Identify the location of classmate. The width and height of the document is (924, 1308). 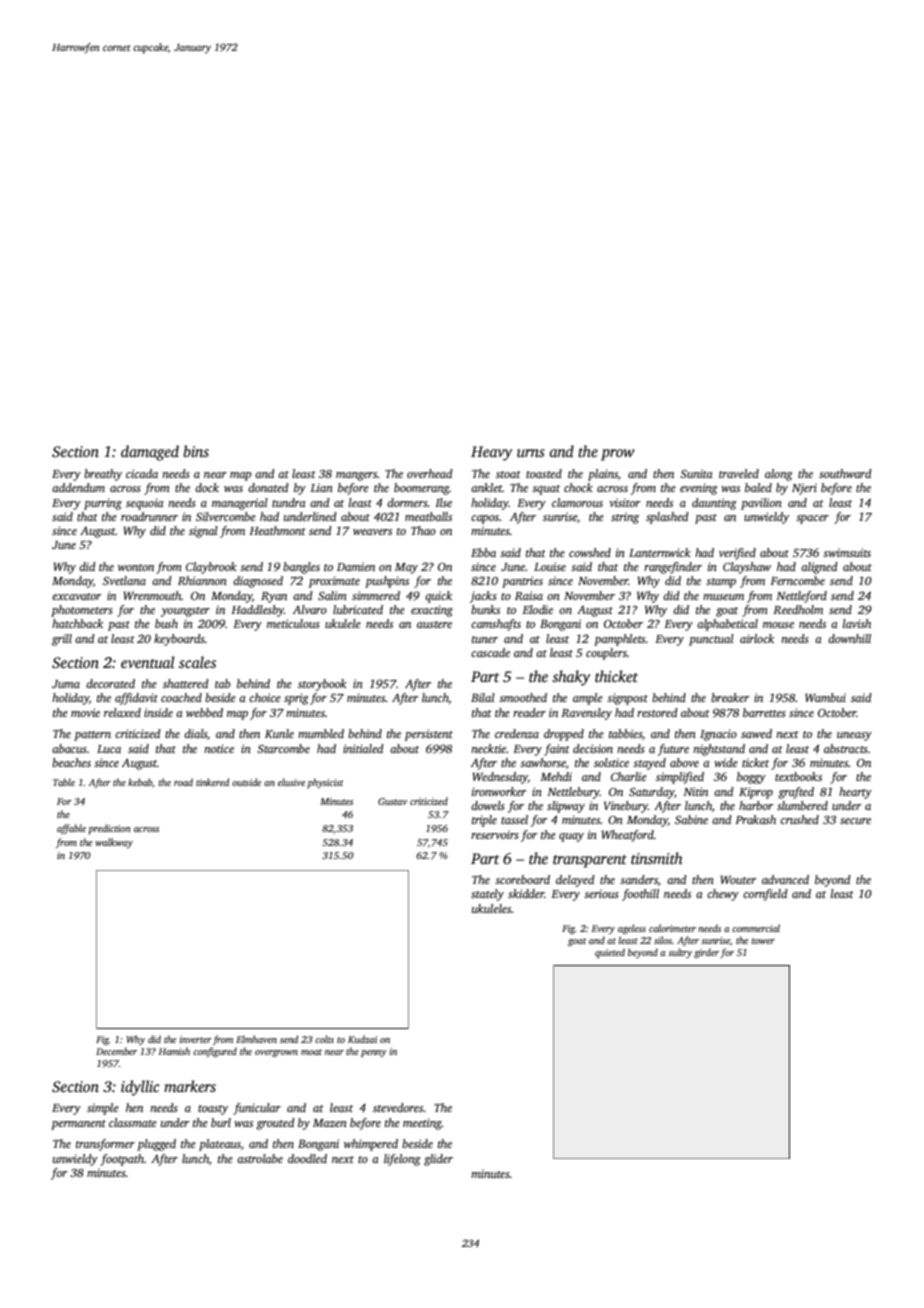
(133, 1122).
